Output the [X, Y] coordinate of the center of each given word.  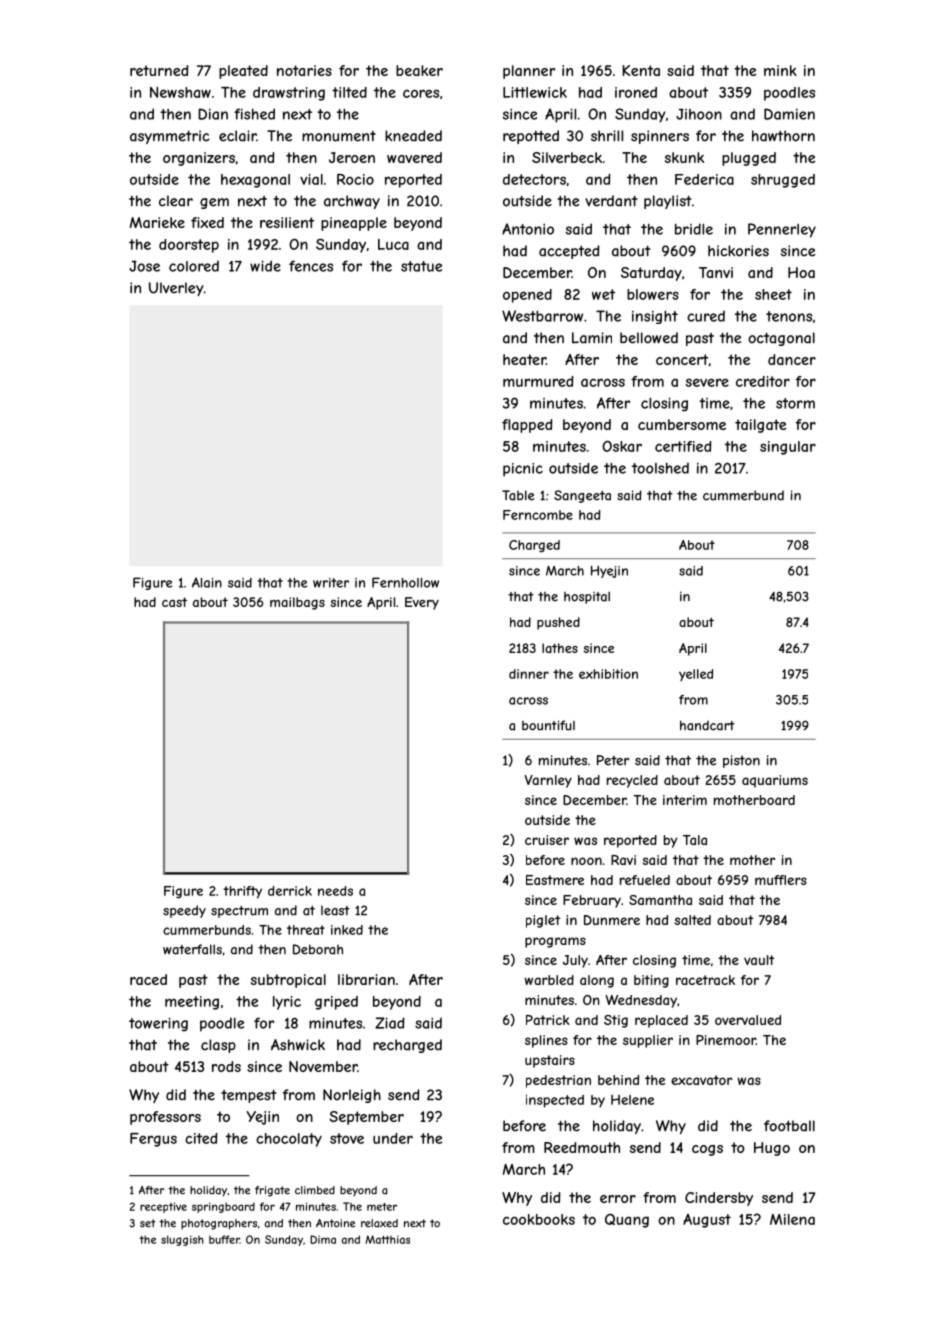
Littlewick [535, 92]
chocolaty [289, 1140]
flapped [527, 426]
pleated [243, 72]
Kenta [641, 70]
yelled [696, 675]
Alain [207, 582]
